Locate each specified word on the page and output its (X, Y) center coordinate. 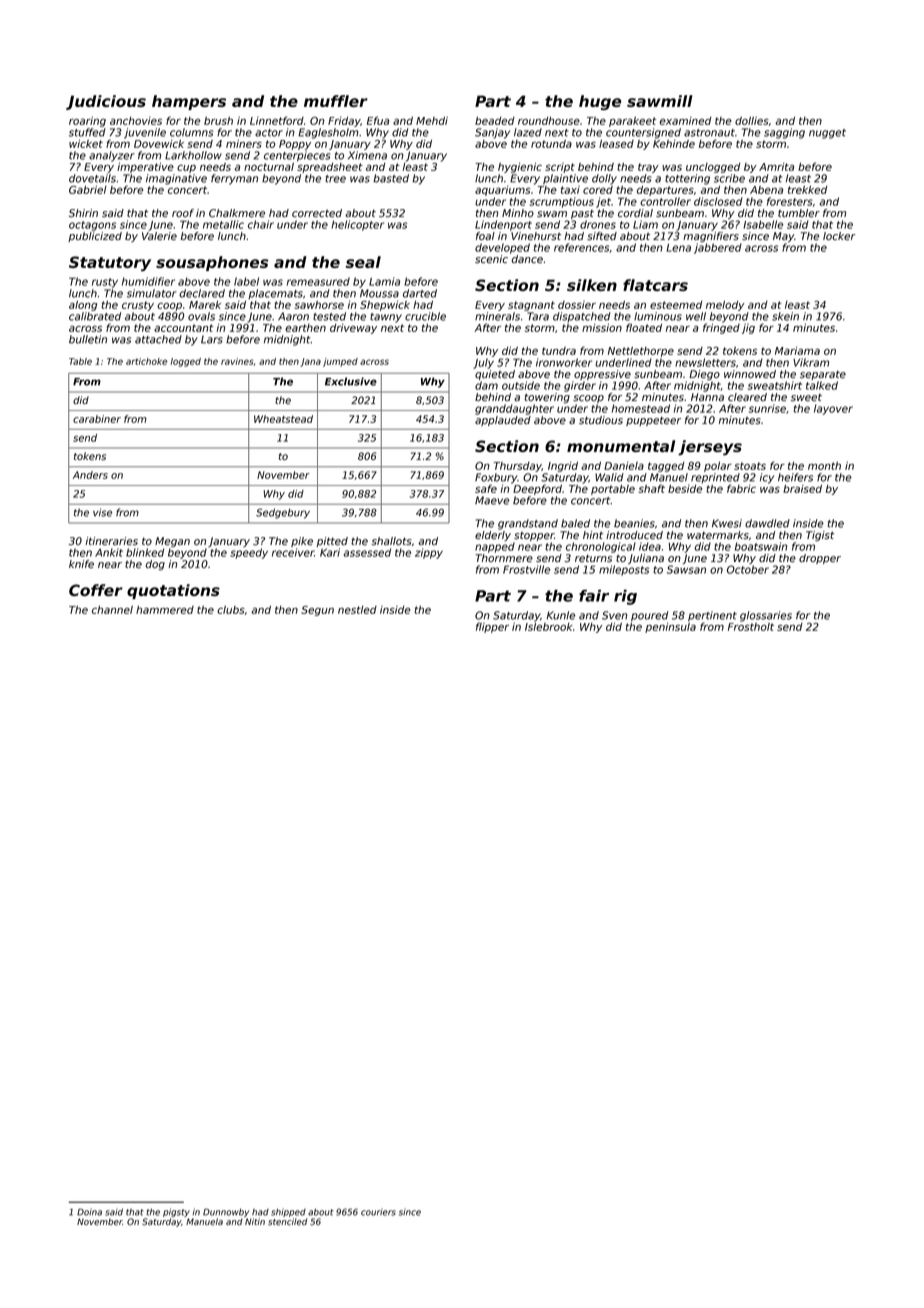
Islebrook (549, 627)
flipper (492, 627)
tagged (666, 467)
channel (112, 610)
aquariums (503, 191)
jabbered (718, 248)
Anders (90, 475)
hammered (165, 610)
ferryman (234, 179)
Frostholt (751, 627)
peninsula (670, 627)
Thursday (518, 467)
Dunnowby (226, 1212)
